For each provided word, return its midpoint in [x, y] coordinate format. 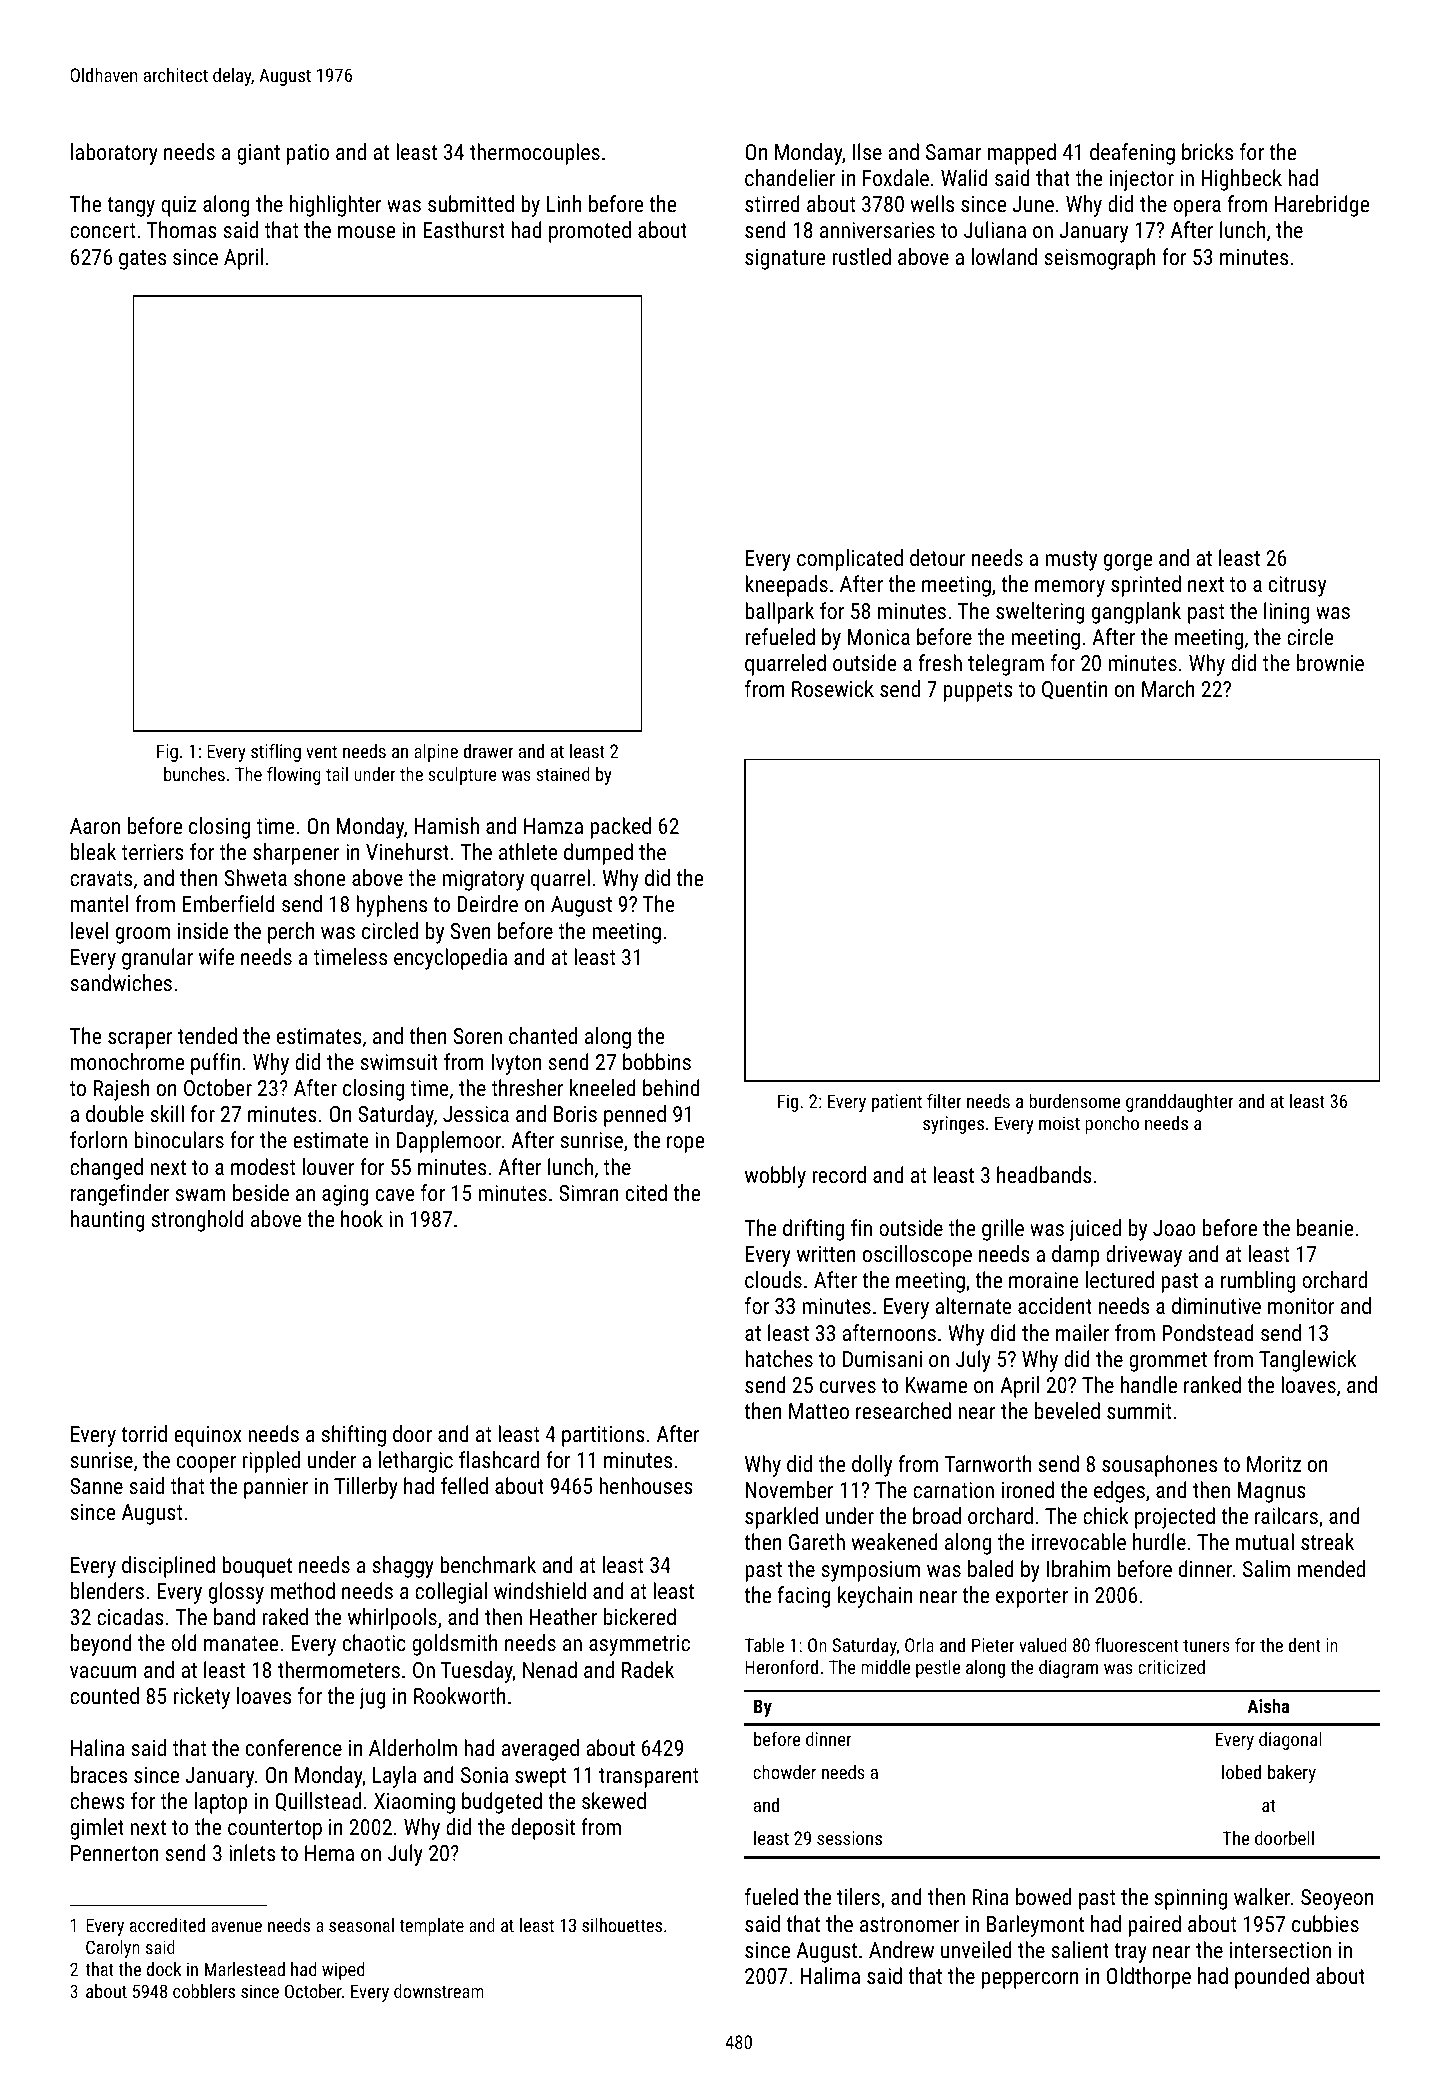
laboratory [114, 154]
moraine [1044, 1280]
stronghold [198, 1221]
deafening [1132, 154]
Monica [879, 637]
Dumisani [882, 1359]
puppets [978, 692]
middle [885, 1667]
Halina [97, 1747]
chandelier [790, 177]
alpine [436, 753]
